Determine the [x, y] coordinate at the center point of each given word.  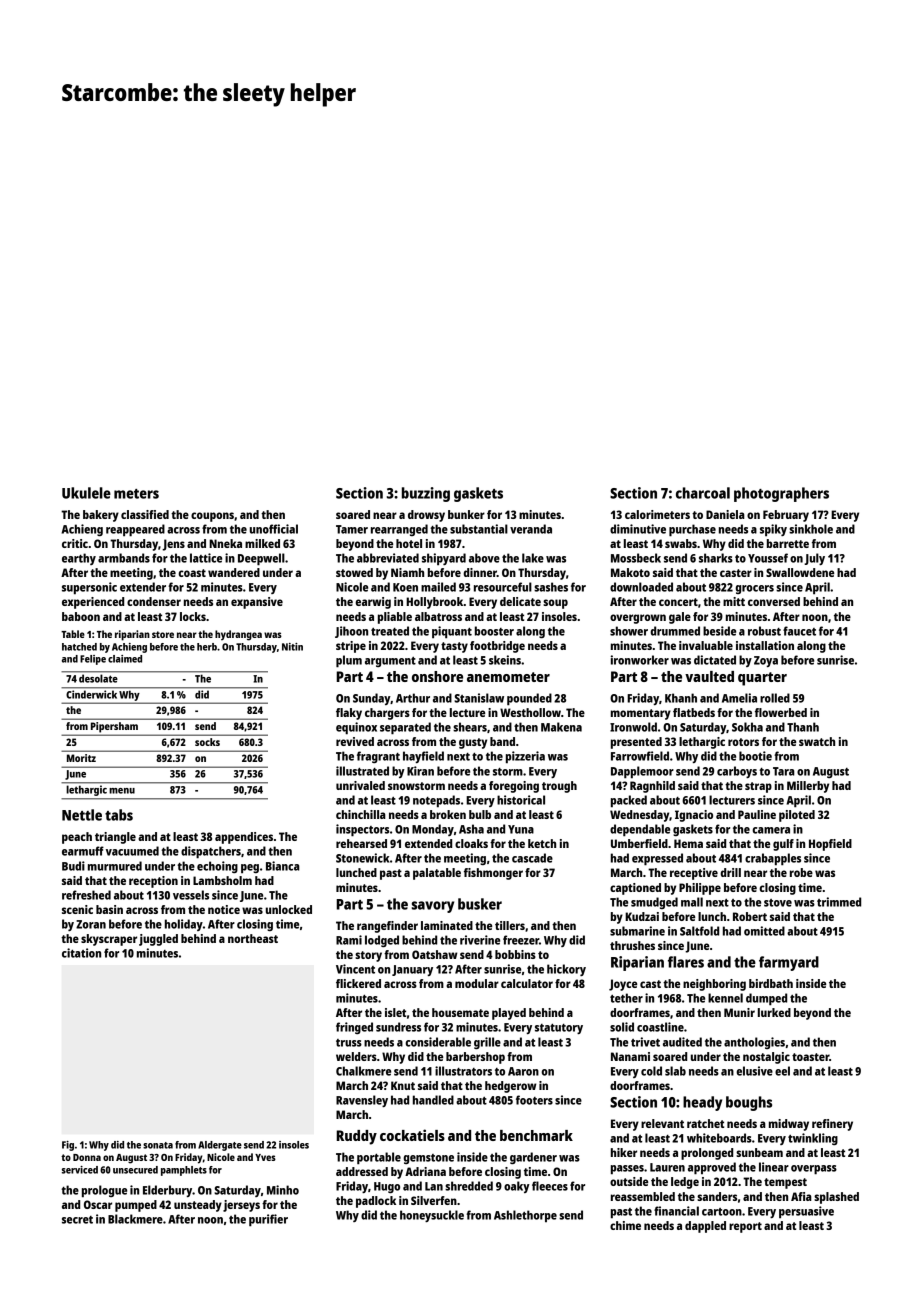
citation [81, 953]
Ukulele [86, 493]
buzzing [426, 494]
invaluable [706, 645]
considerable [438, 1042]
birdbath [771, 983]
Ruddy [356, 1137]
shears [470, 727]
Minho [283, 1190]
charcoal [703, 493]
